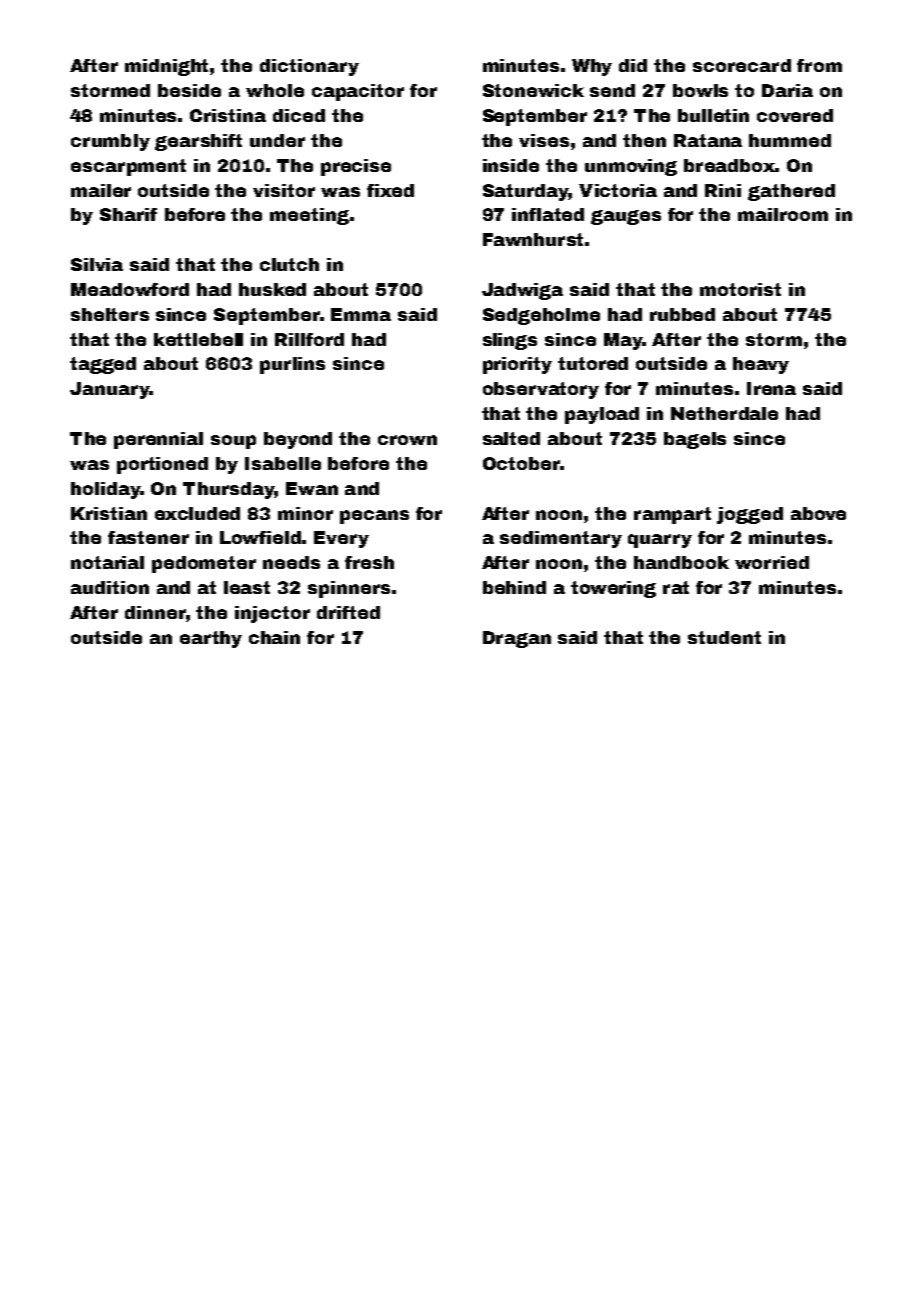 The height and width of the screenshot is (1308, 924). What do you see at coordinates (128, 214) in the screenshot?
I see `Sharif` at bounding box center [128, 214].
